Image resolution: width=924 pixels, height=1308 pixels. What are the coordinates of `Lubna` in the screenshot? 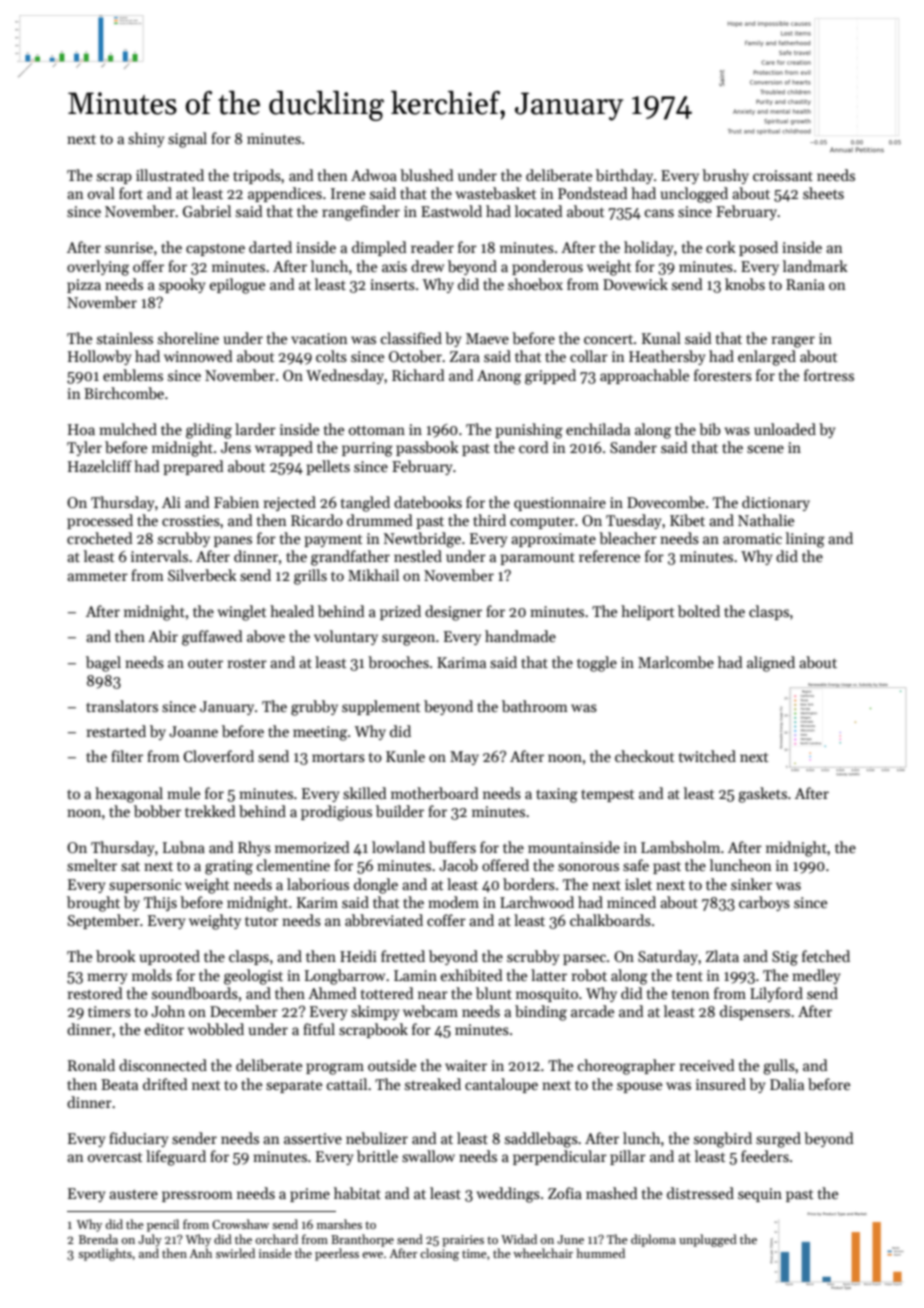 It's located at (184, 847).
